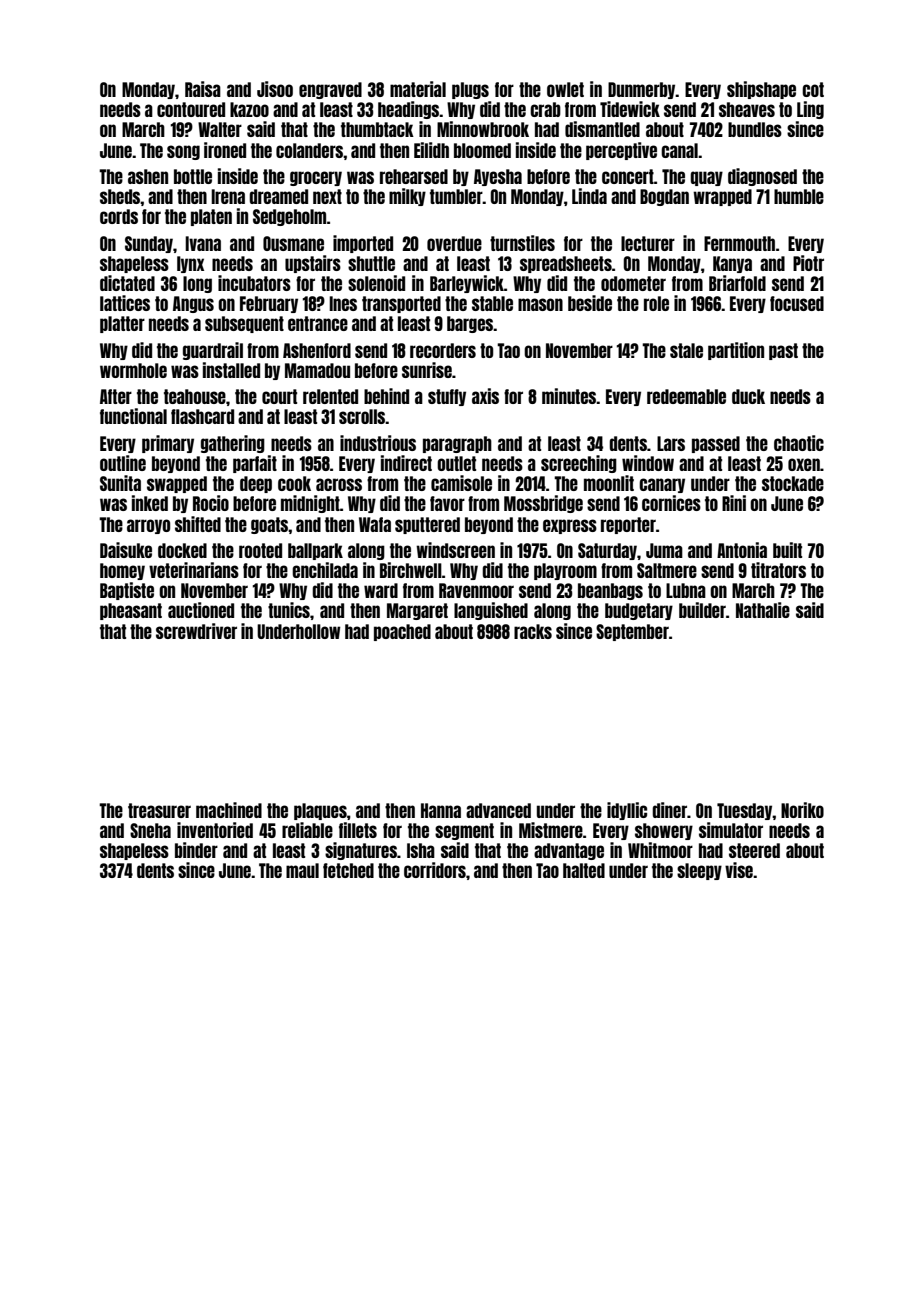 The width and height of the page is (924, 1308). Describe the element at coordinates (302, 870) in the page. I see `maul` at that location.
